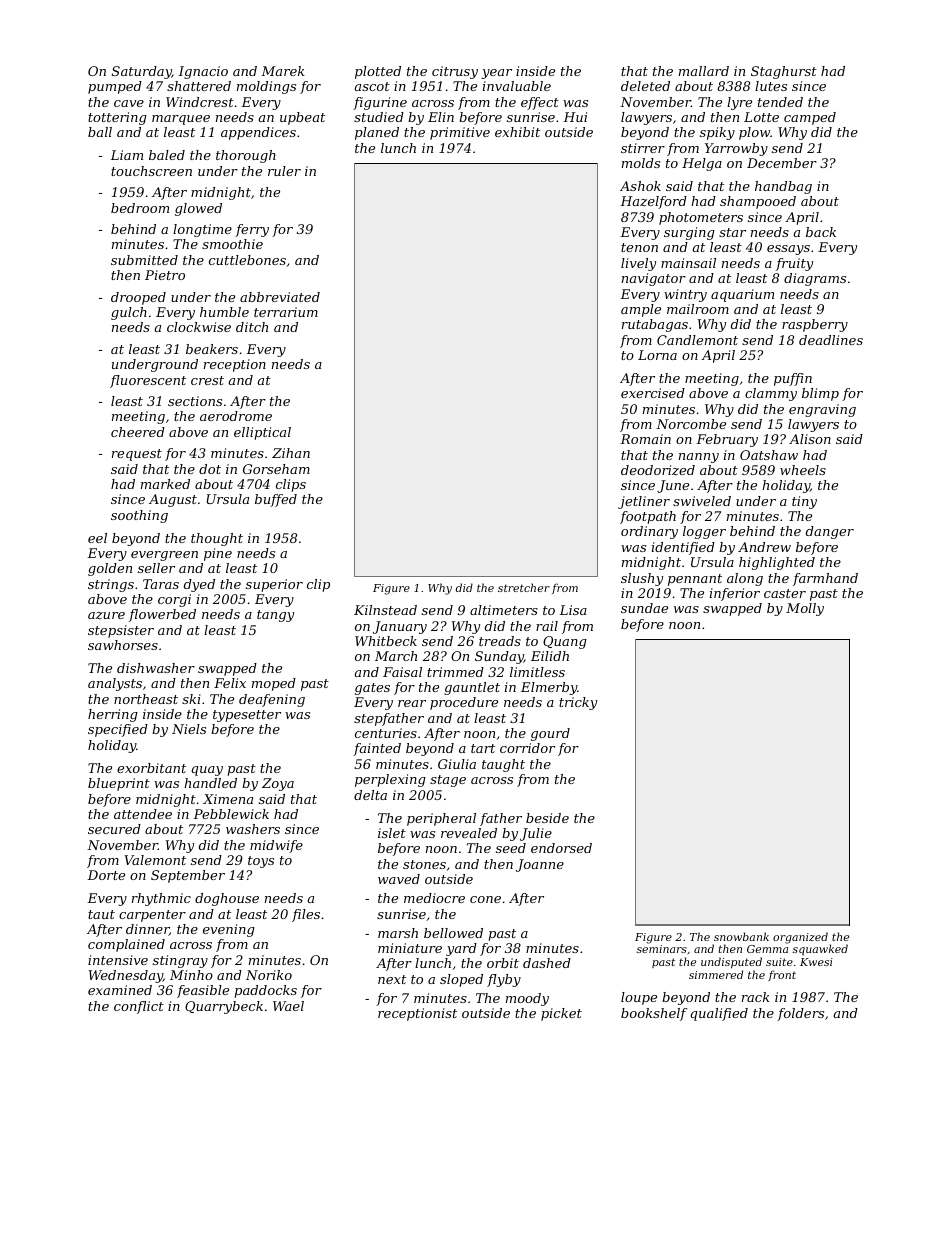 The height and width of the page is (1233, 952). Describe the element at coordinates (202, 230) in the page. I see `longtime` at that location.
